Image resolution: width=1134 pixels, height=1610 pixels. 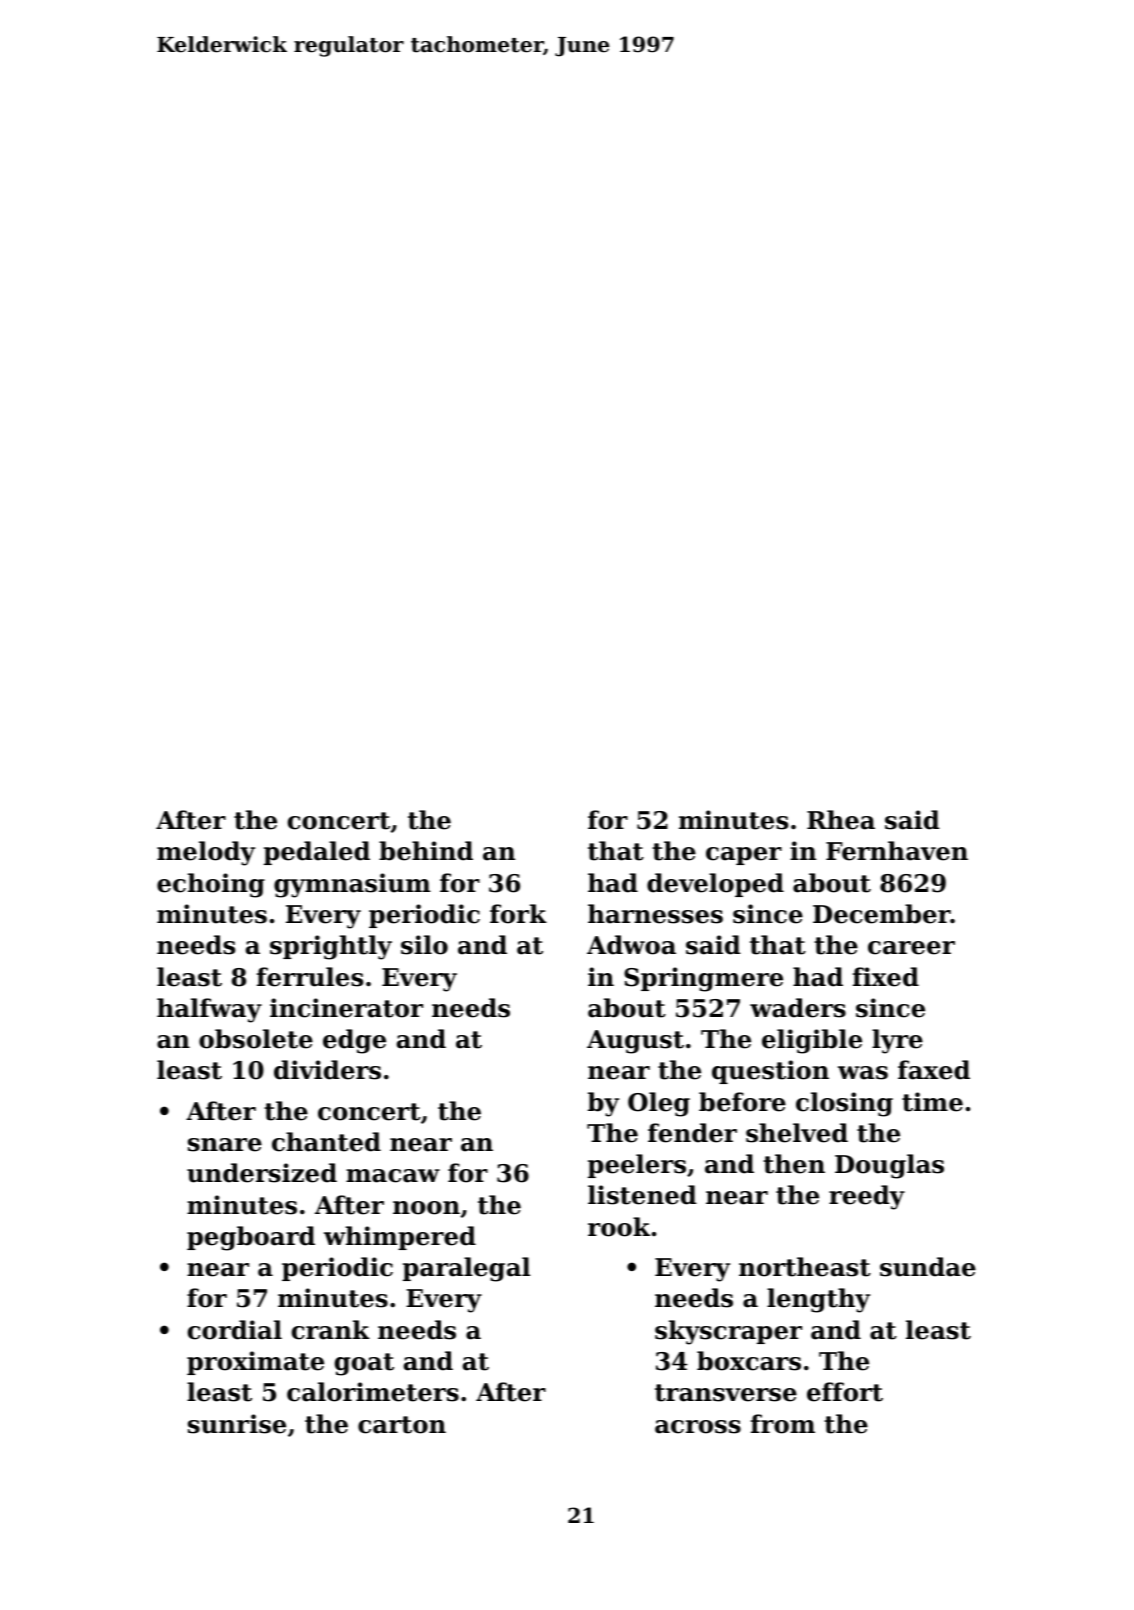 I want to click on pedaled, so click(x=317, y=853).
